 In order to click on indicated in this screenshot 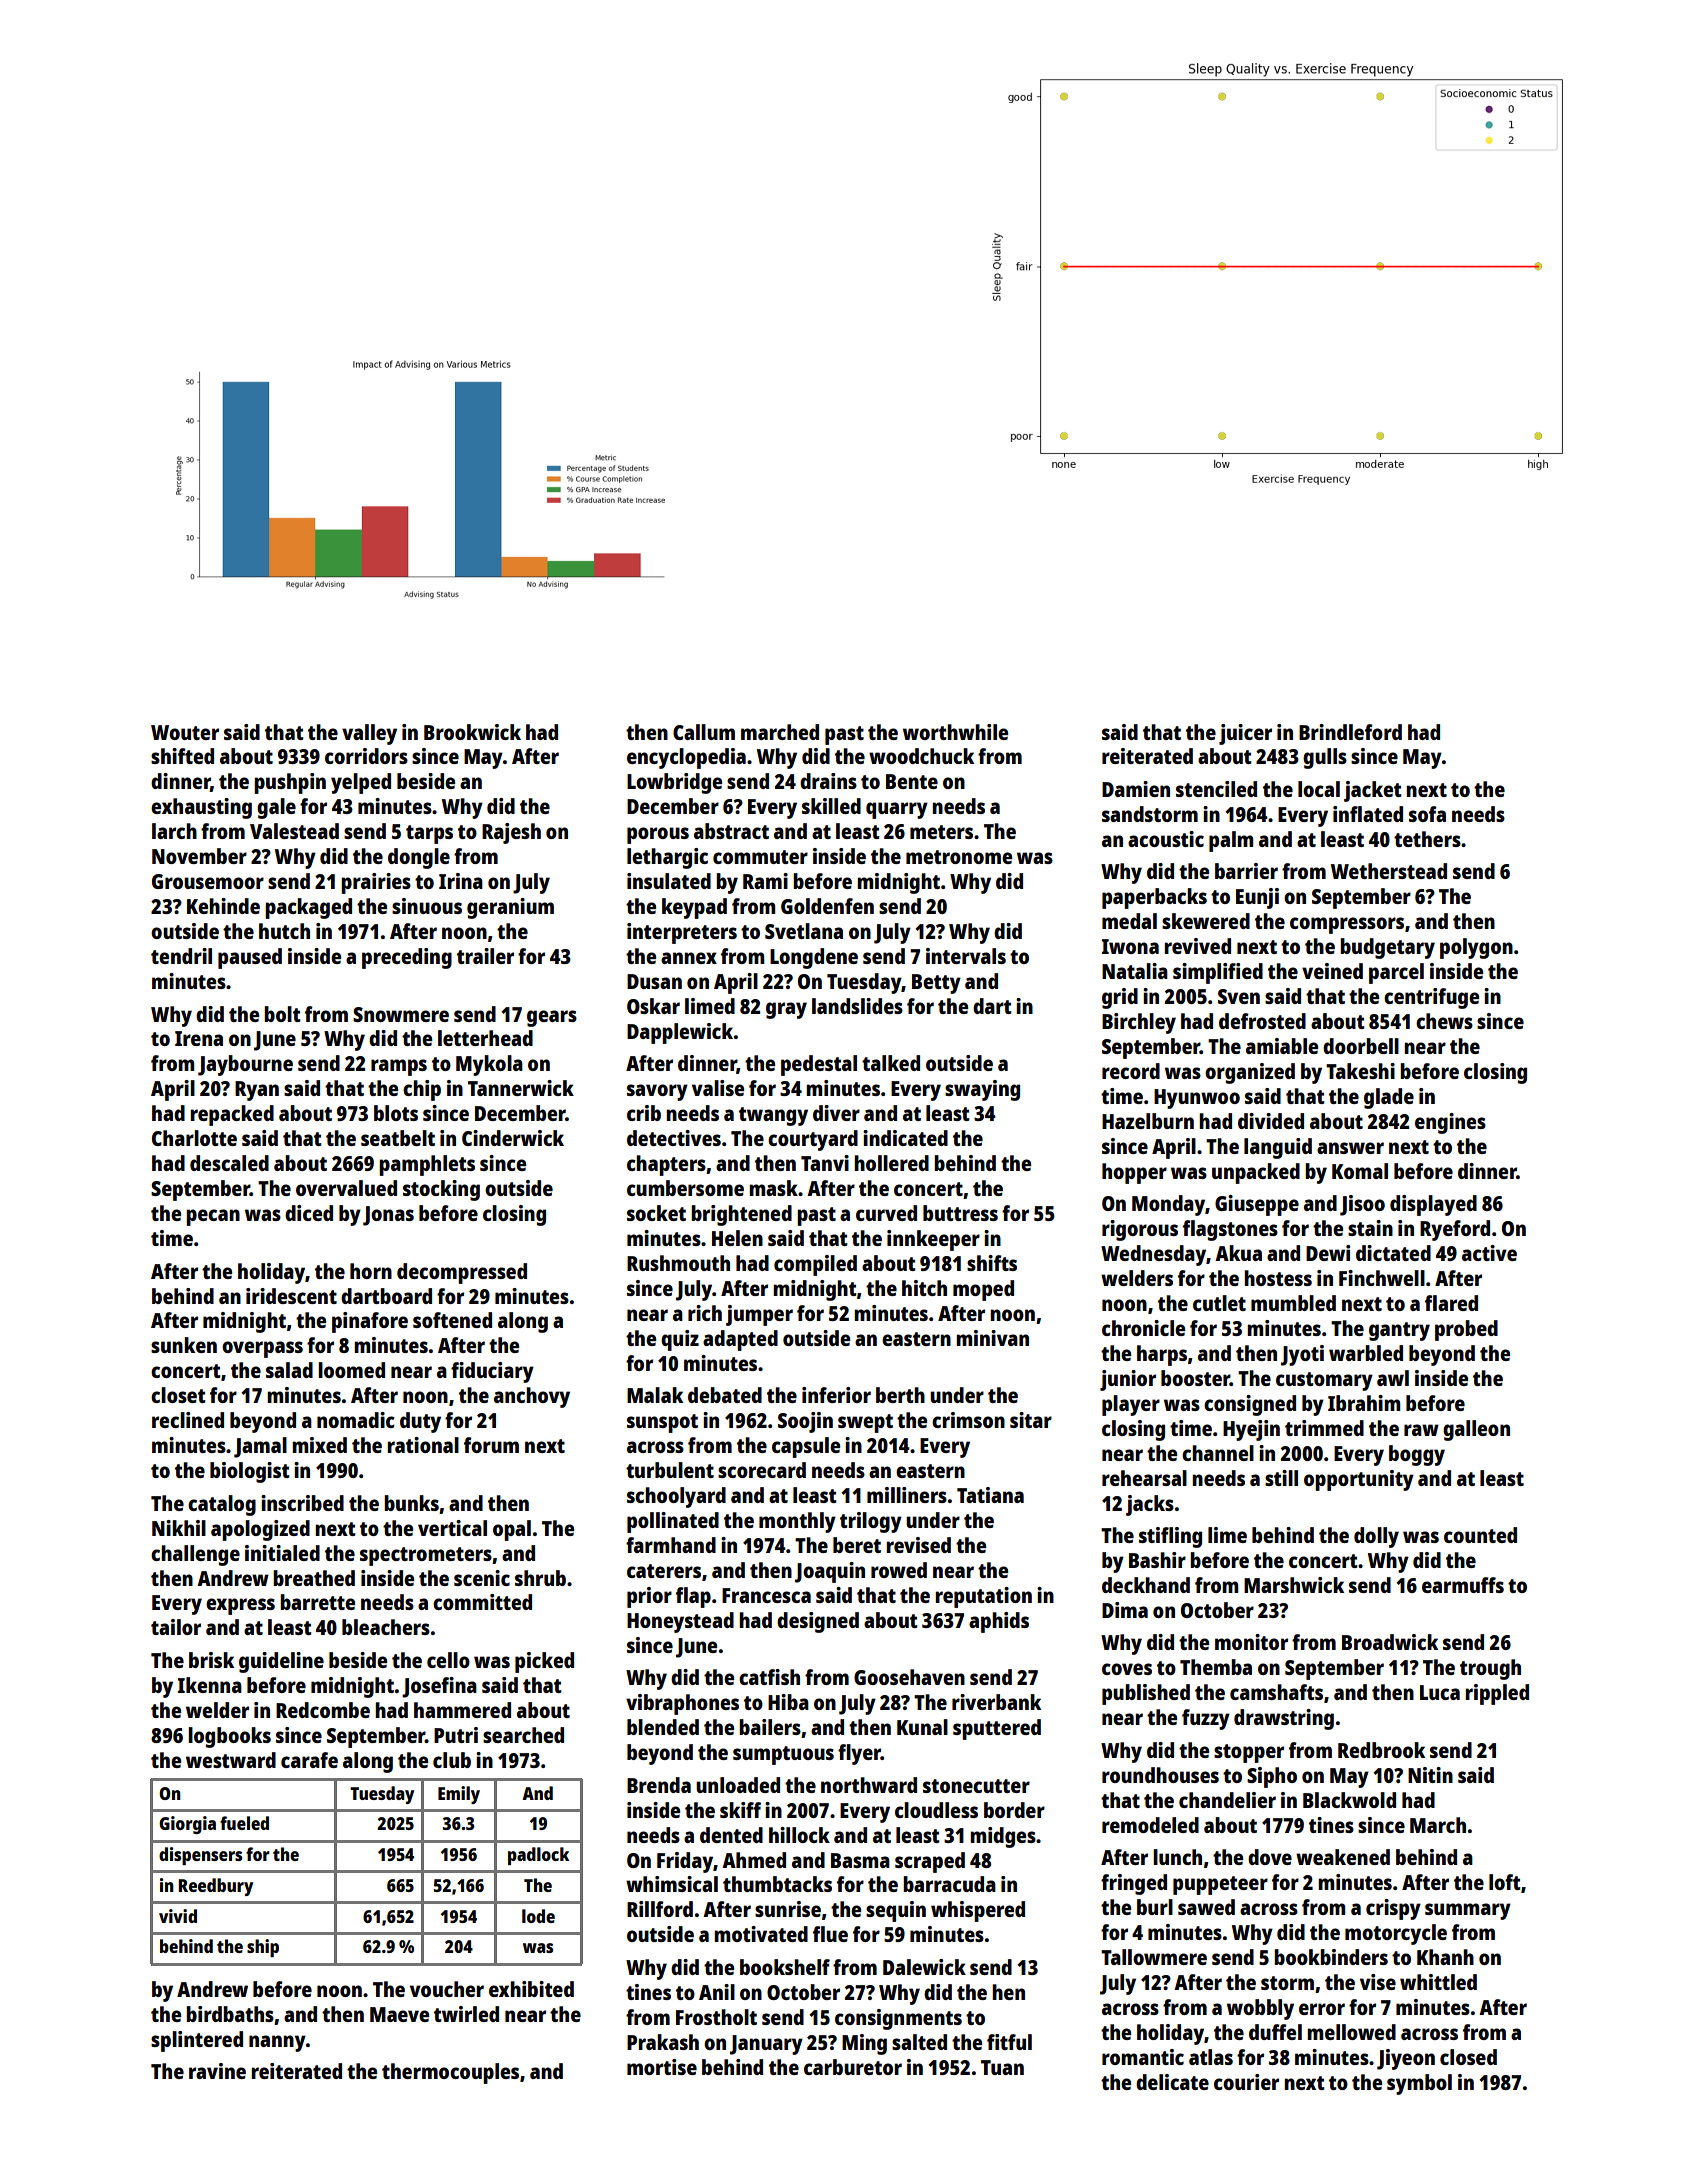, I will do `click(905, 1138)`.
